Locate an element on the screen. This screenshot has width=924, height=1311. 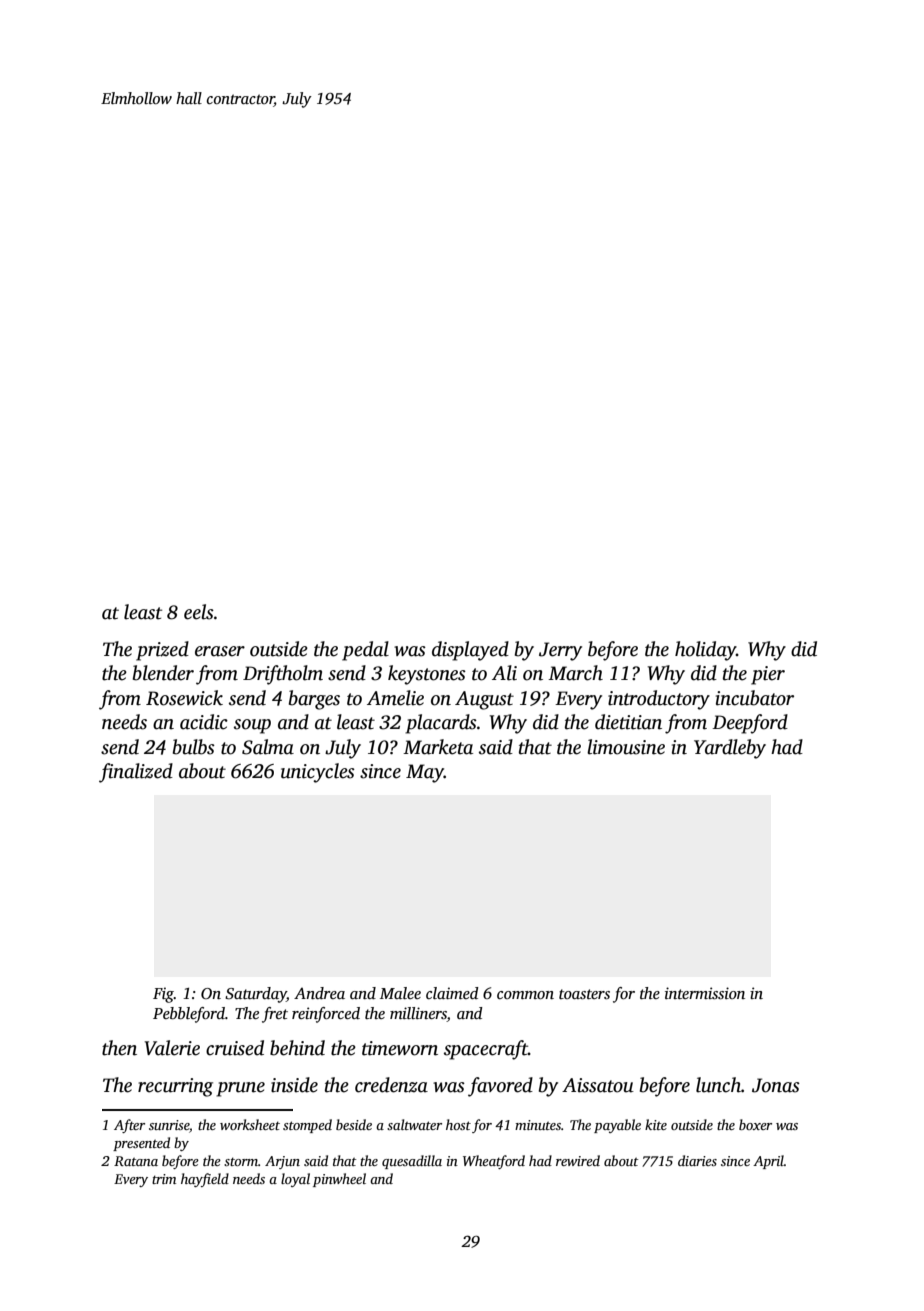
prized is located at coordinates (162, 651).
